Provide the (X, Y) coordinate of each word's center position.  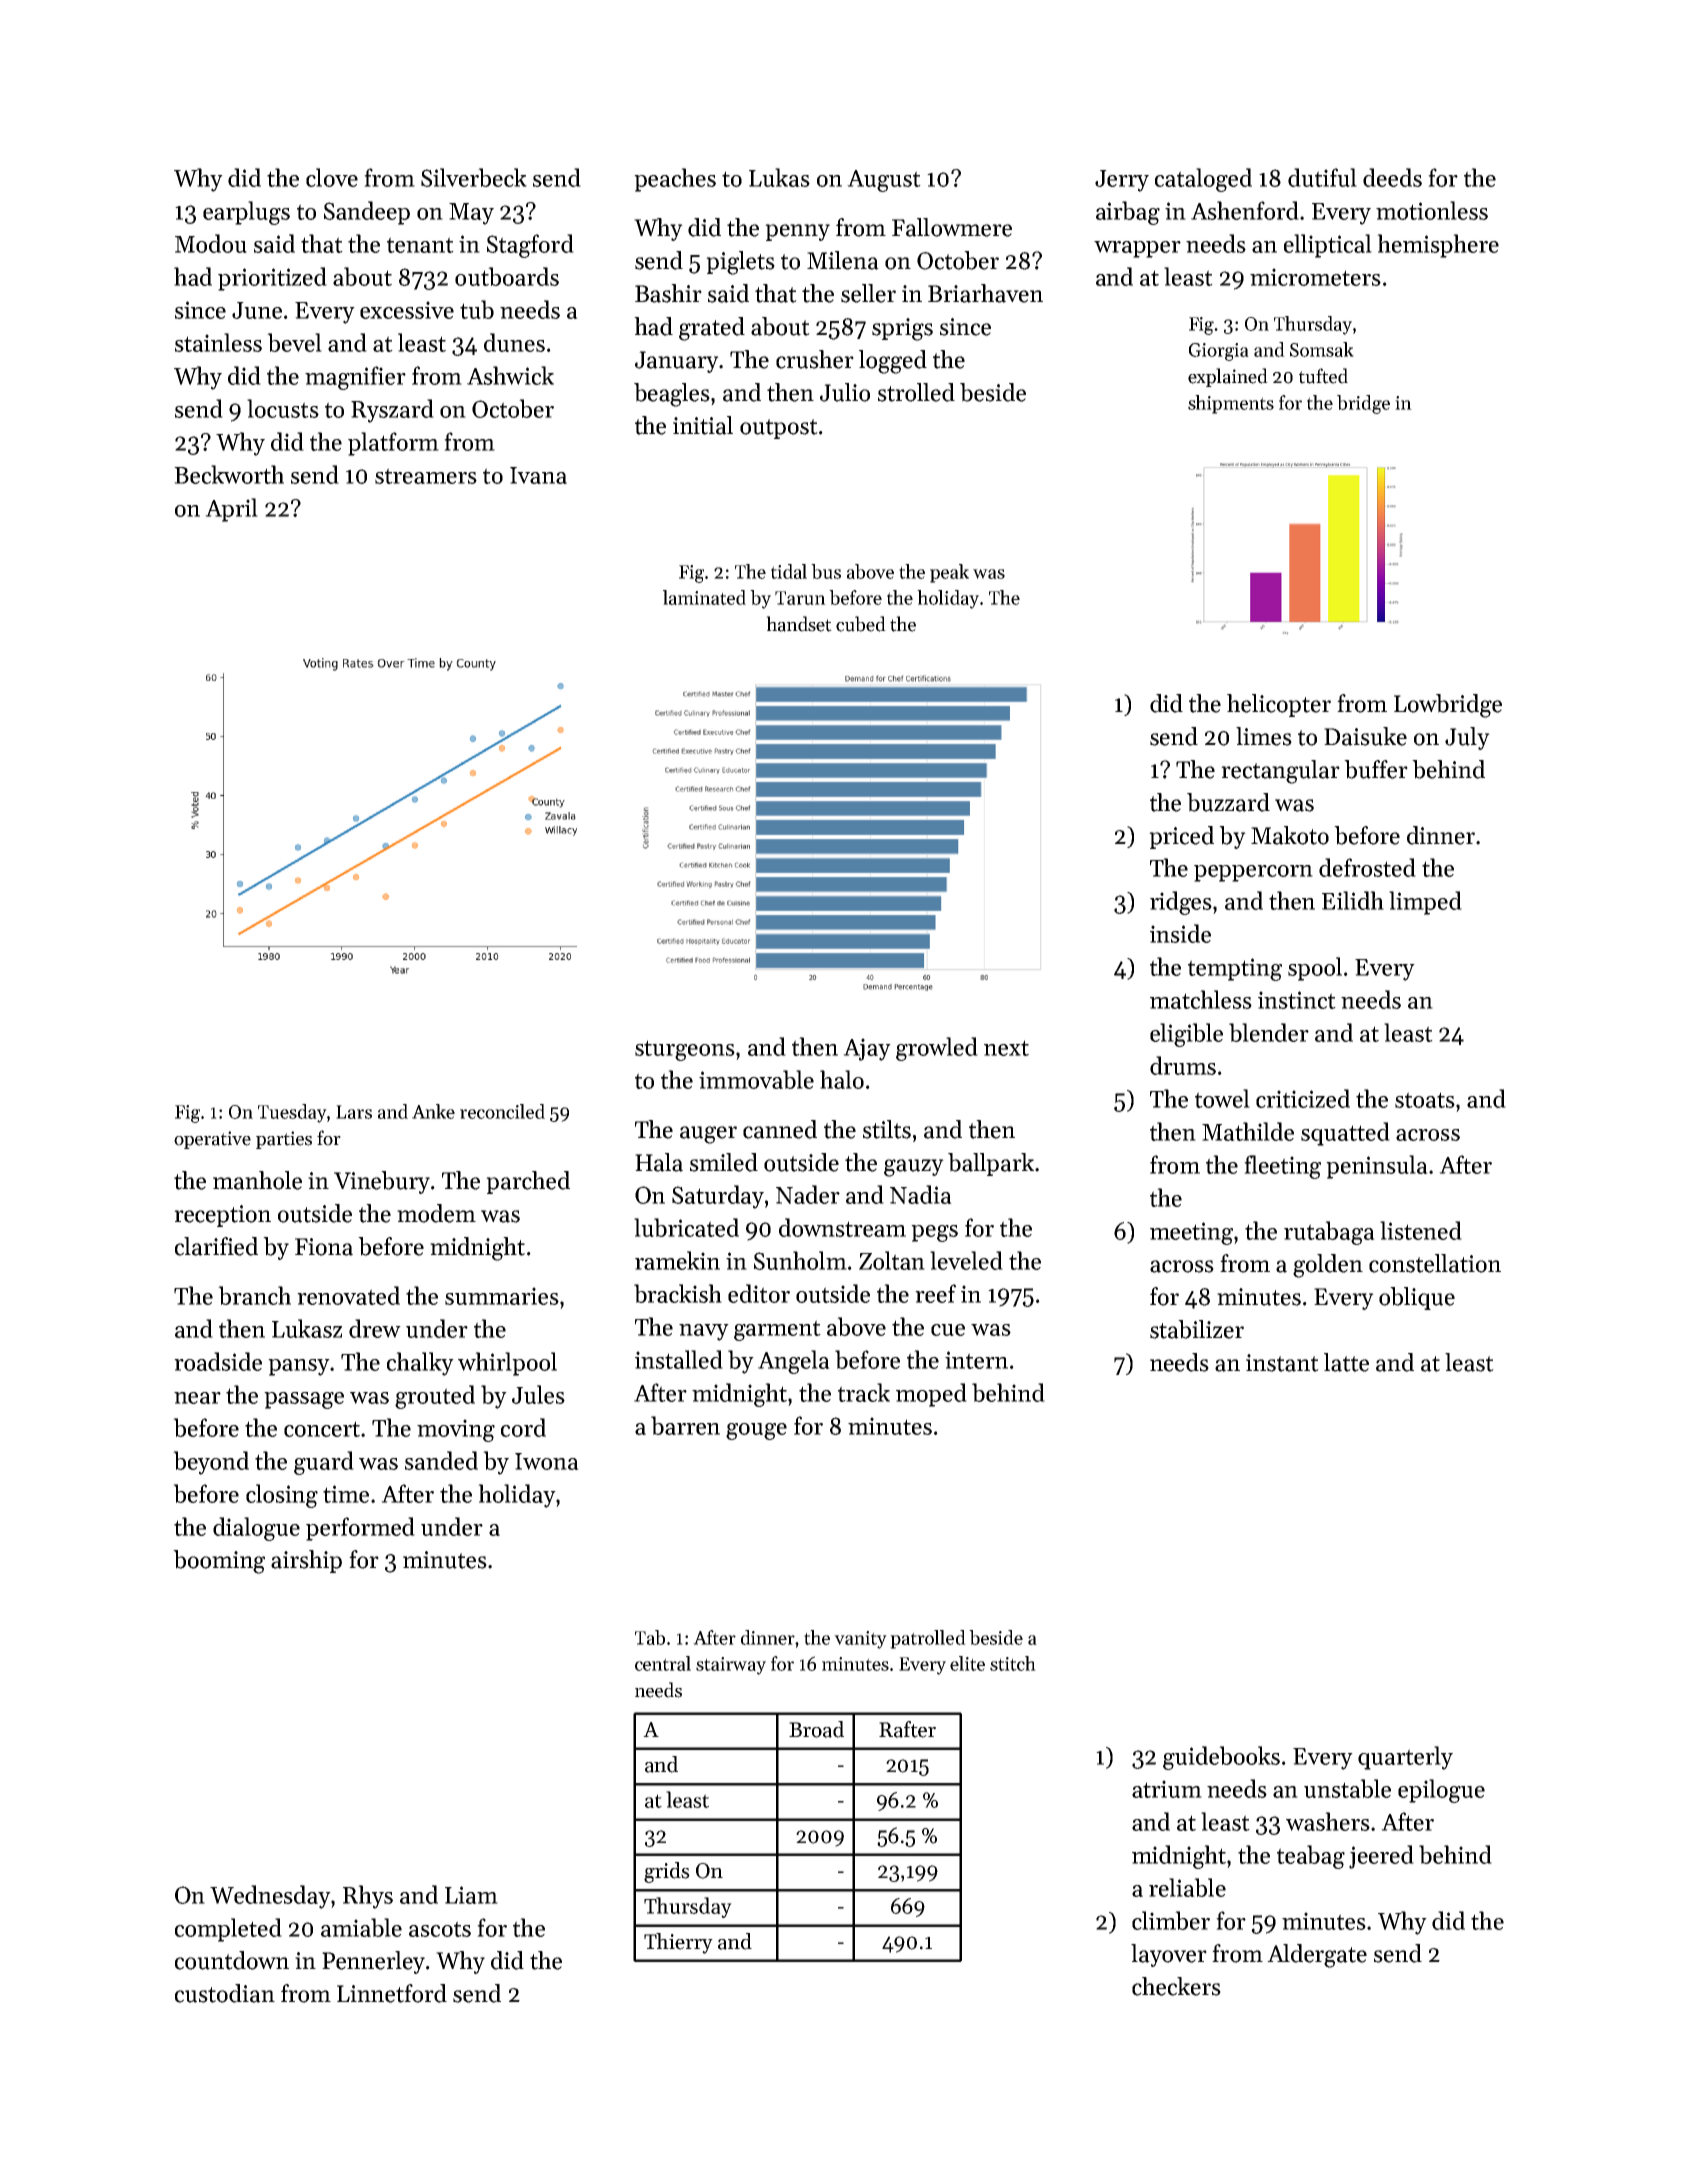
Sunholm (800, 1260)
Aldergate (1317, 1956)
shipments (1231, 404)
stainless (218, 342)
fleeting (1282, 1167)
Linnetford (392, 1993)
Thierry (678, 1943)
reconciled (502, 1111)
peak (949, 573)
